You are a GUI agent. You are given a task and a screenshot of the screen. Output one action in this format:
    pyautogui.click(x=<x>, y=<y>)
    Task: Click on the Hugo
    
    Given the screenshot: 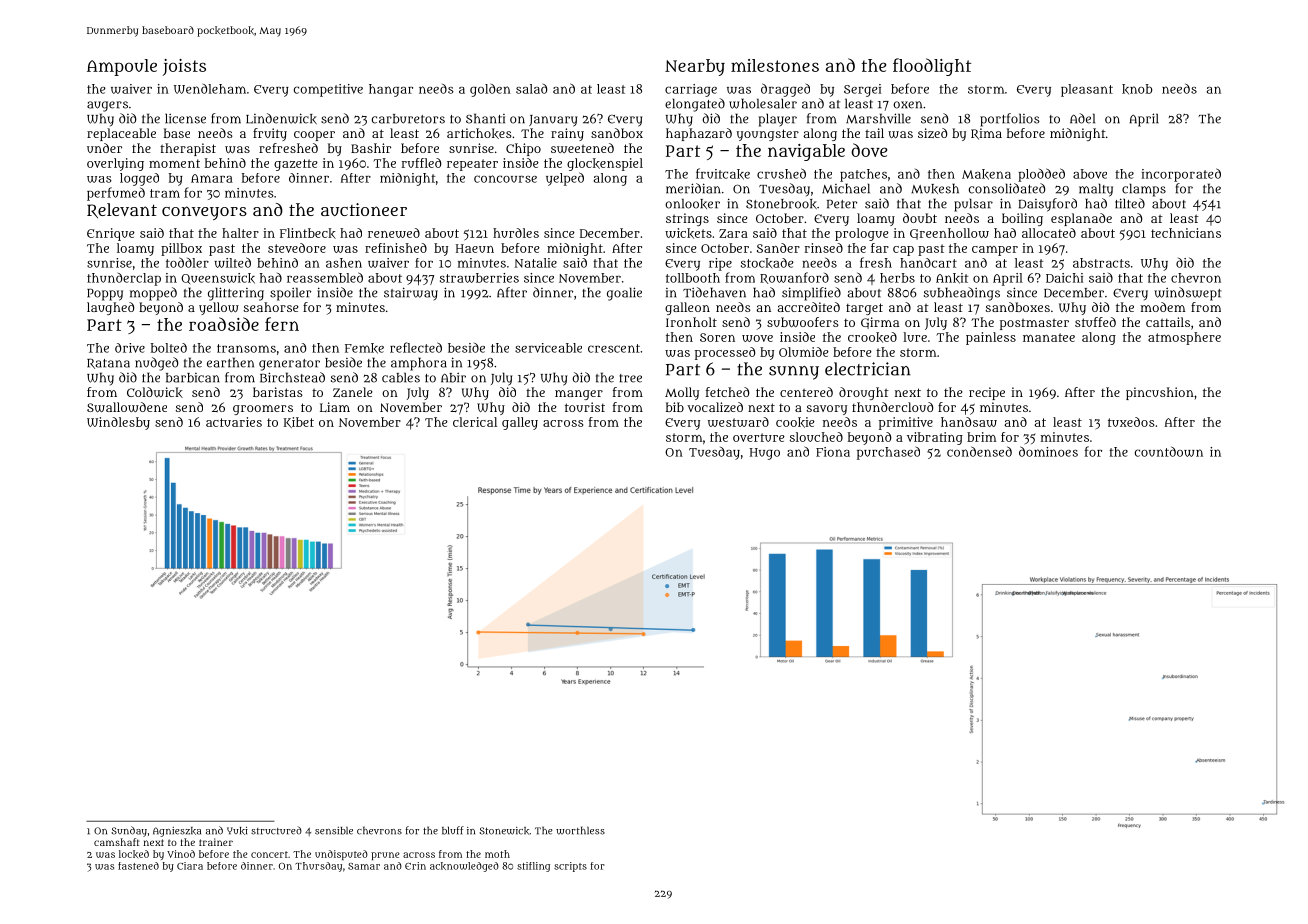 What is the action you would take?
    pyautogui.click(x=765, y=454)
